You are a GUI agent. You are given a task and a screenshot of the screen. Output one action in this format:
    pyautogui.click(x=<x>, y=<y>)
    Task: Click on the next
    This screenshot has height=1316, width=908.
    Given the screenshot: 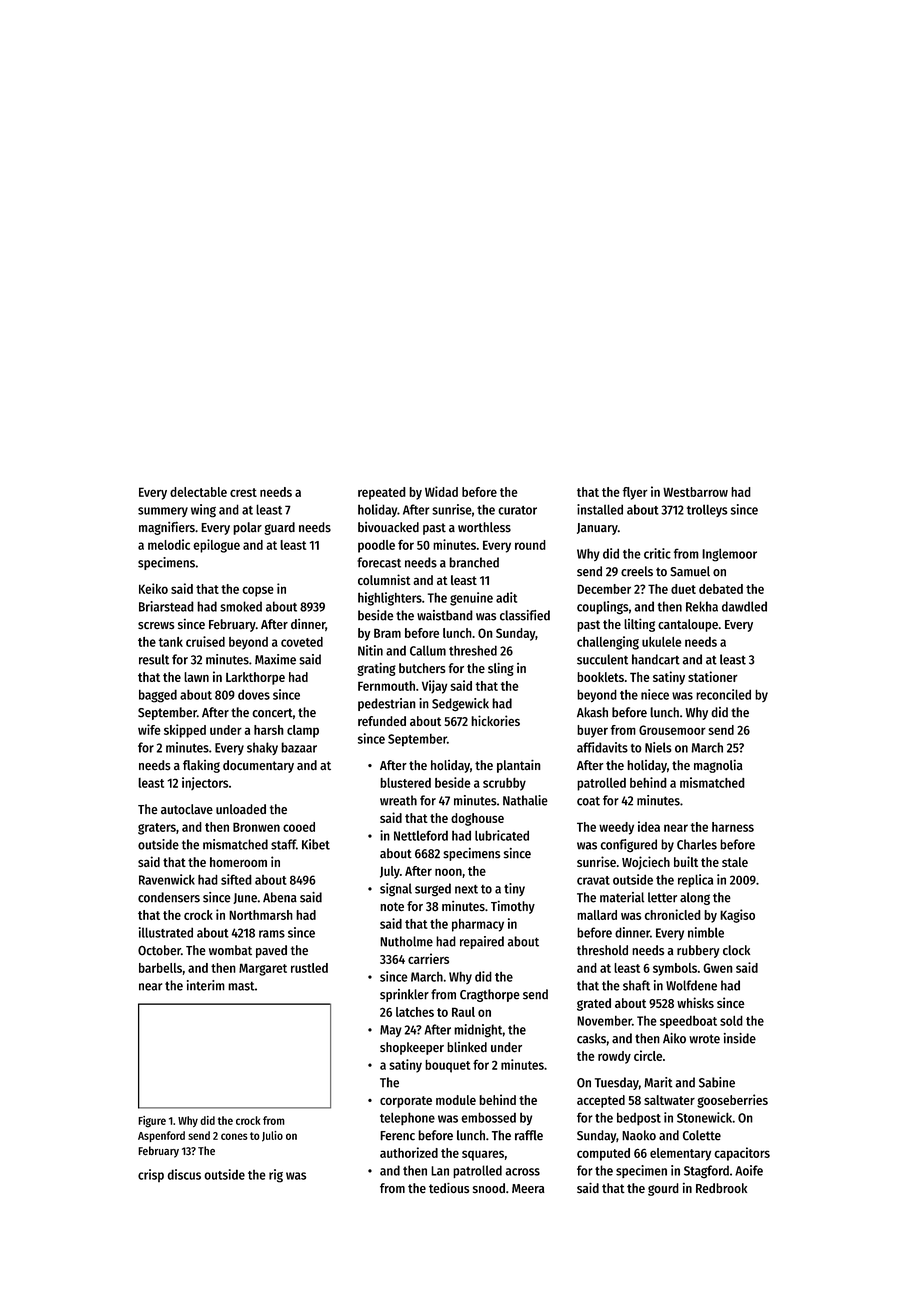 What is the action you would take?
    pyautogui.click(x=466, y=889)
